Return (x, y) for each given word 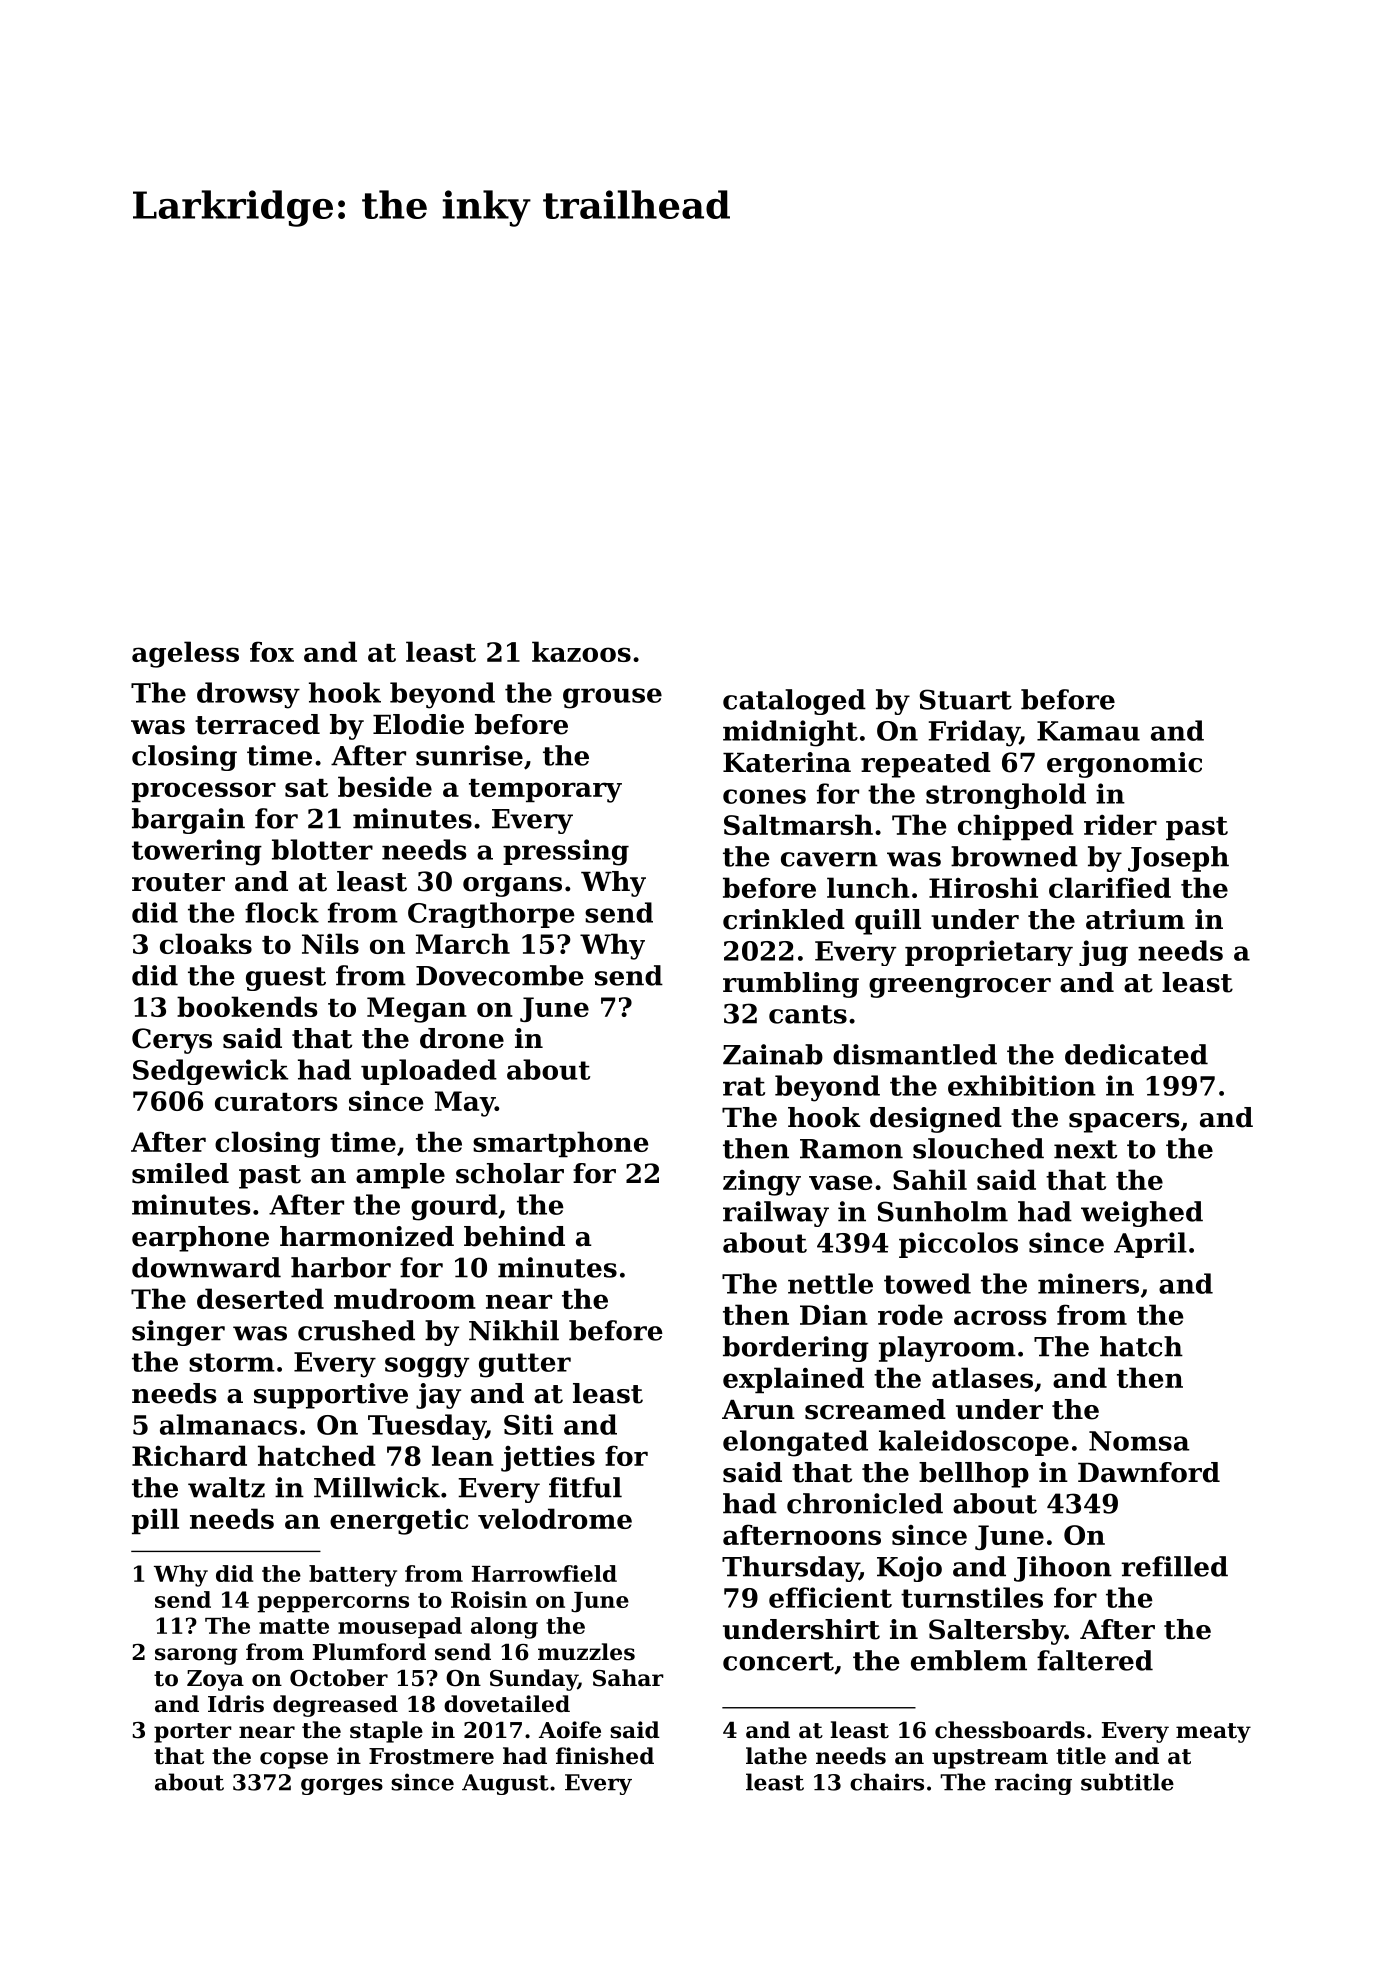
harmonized (367, 1236)
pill (155, 1521)
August (505, 1784)
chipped (1016, 827)
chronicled (865, 1503)
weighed (1142, 1214)
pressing (566, 852)
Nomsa (1139, 1441)
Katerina (787, 762)
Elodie (418, 724)
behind (514, 1236)
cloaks (206, 943)
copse (294, 1760)
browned (1014, 856)
